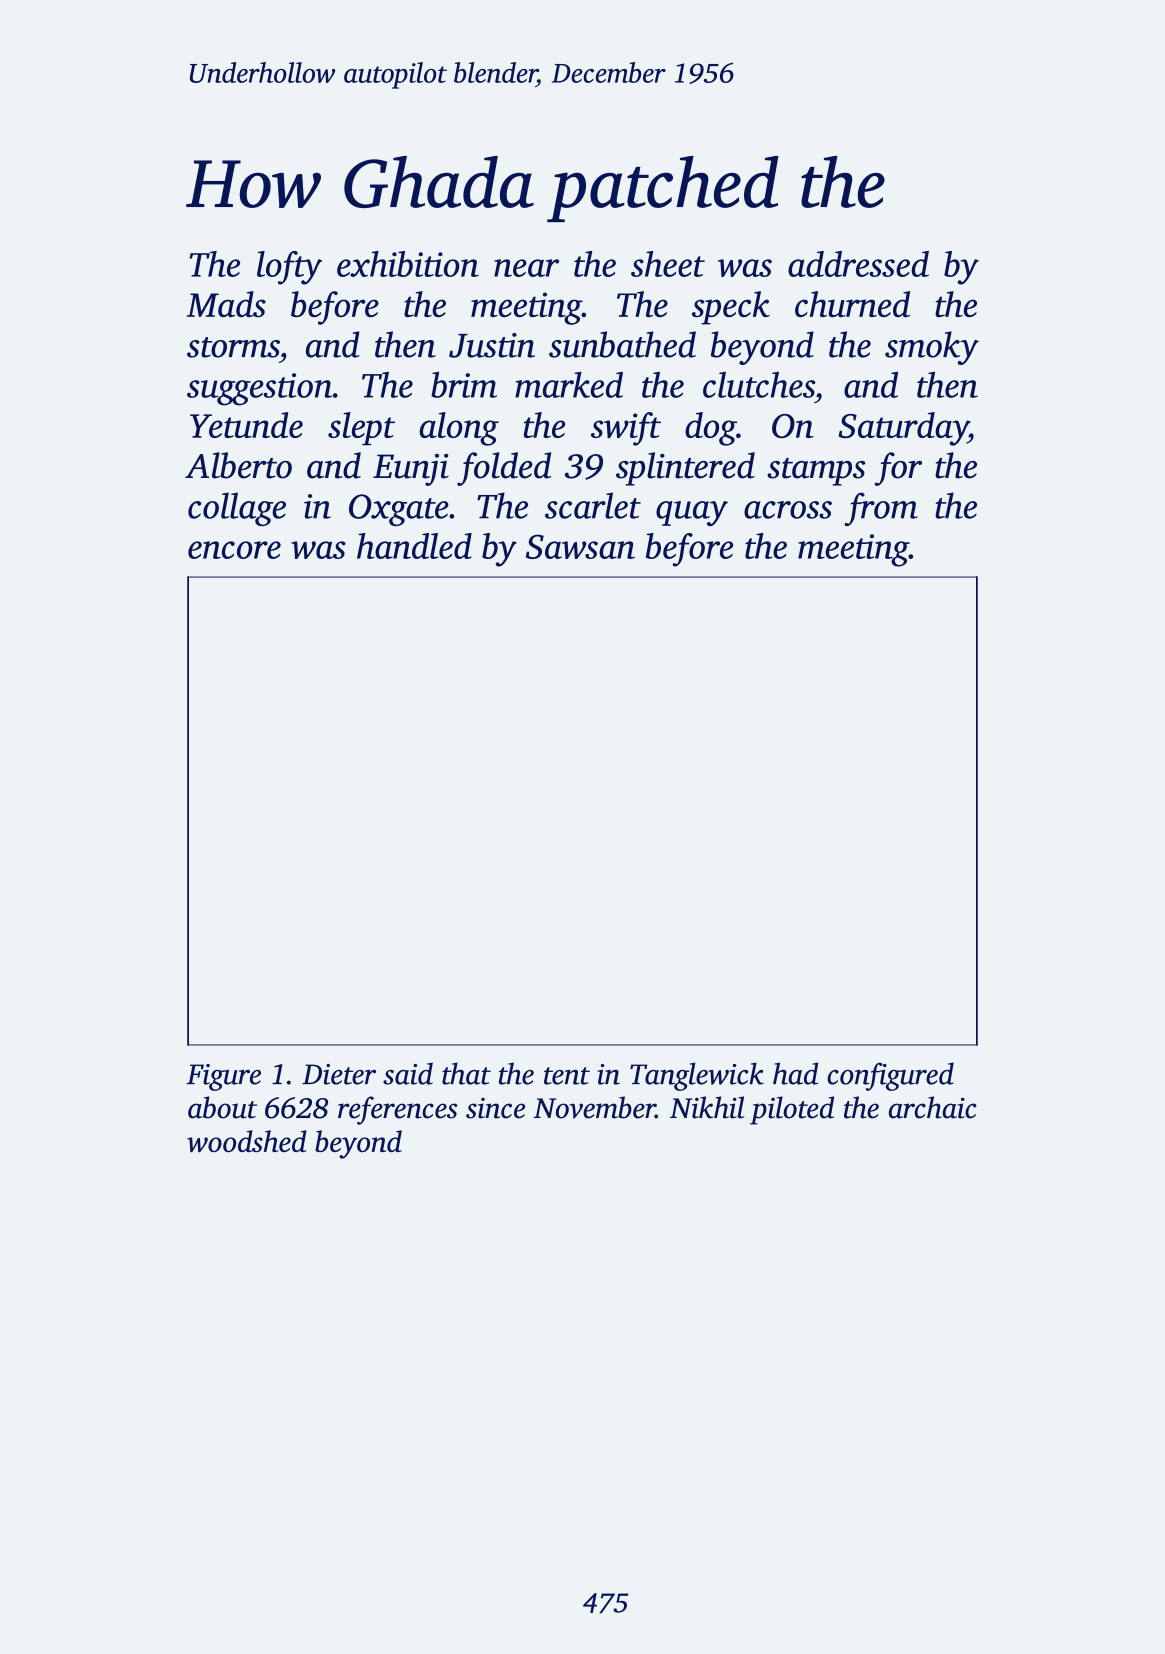  What do you see at coordinates (234, 550) in the screenshot?
I see `encore` at bounding box center [234, 550].
